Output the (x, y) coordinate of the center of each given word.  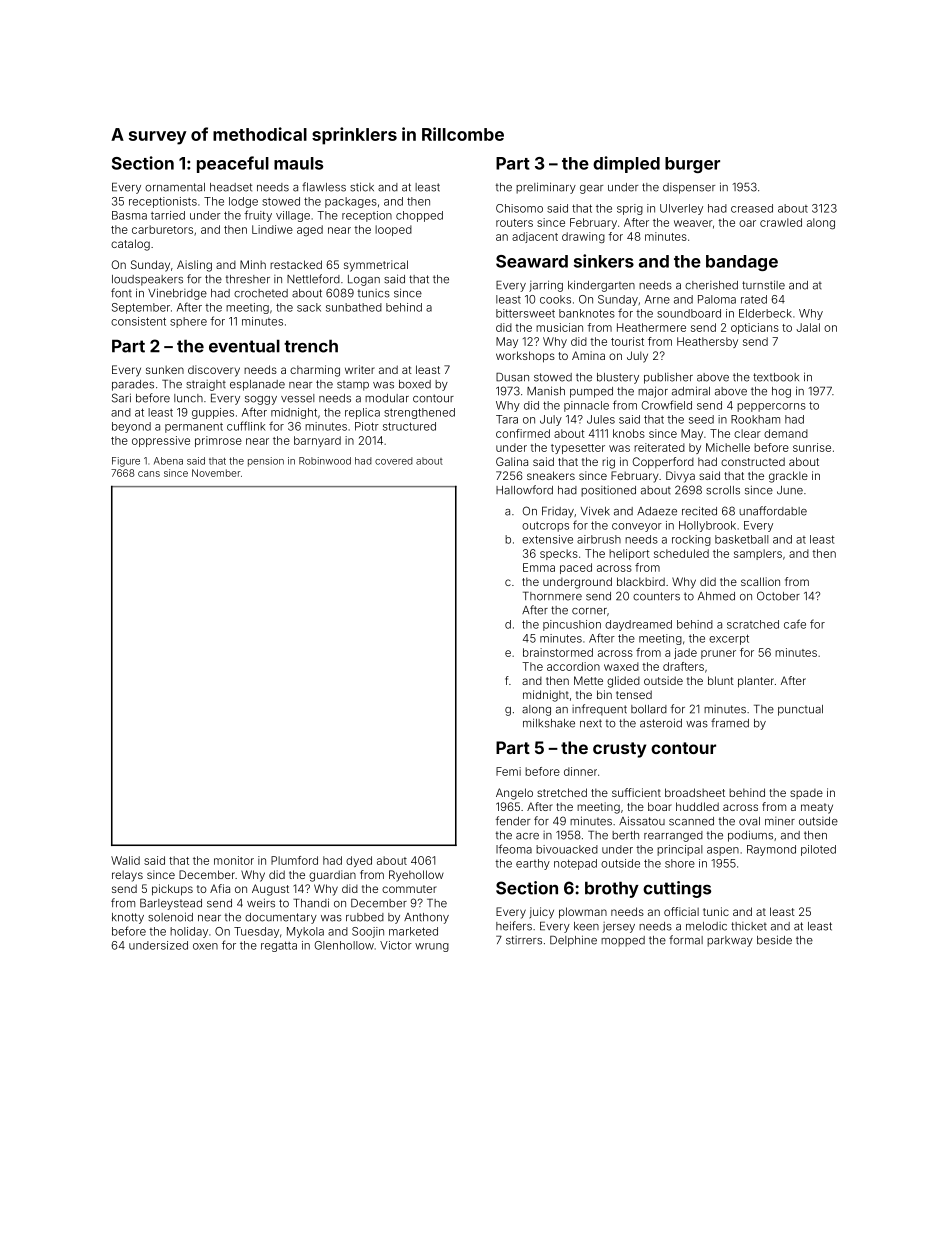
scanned (691, 821)
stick (362, 187)
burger (692, 165)
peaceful (233, 164)
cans (149, 474)
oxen (205, 946)
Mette (588, 680)
